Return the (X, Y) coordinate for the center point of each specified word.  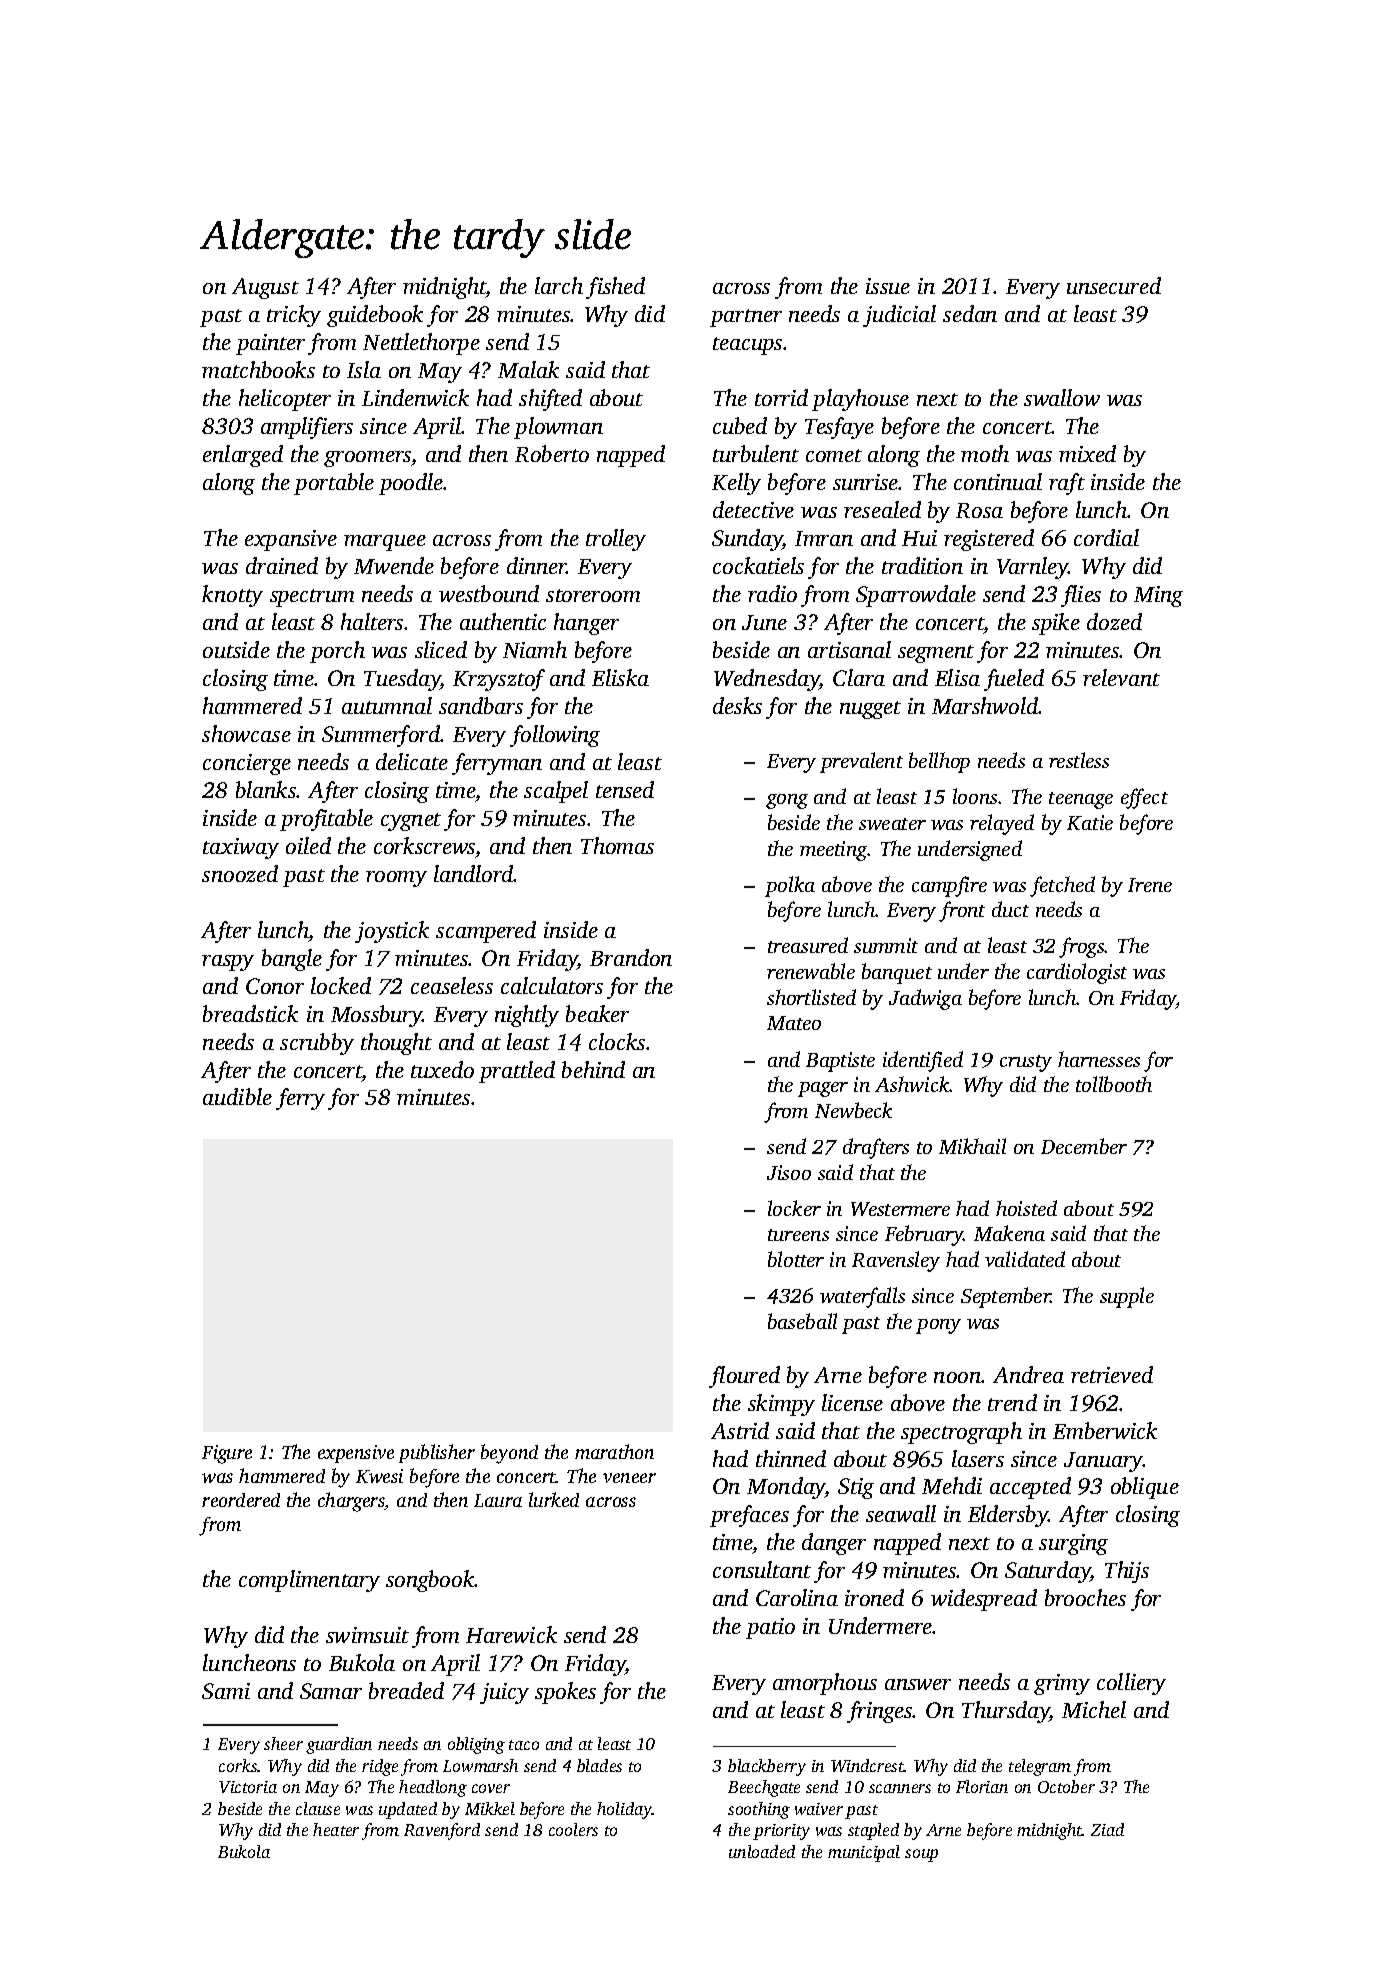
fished (615, 288)
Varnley (1033, 568)
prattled (517, 1072)
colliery (1131, 1684)
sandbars (481, 705)
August (265, 288)
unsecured (1114, 285)
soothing (759, 1810)
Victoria (248, 1787)
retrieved (1112, 1374)
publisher (437, 1453)
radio (772, 593)
